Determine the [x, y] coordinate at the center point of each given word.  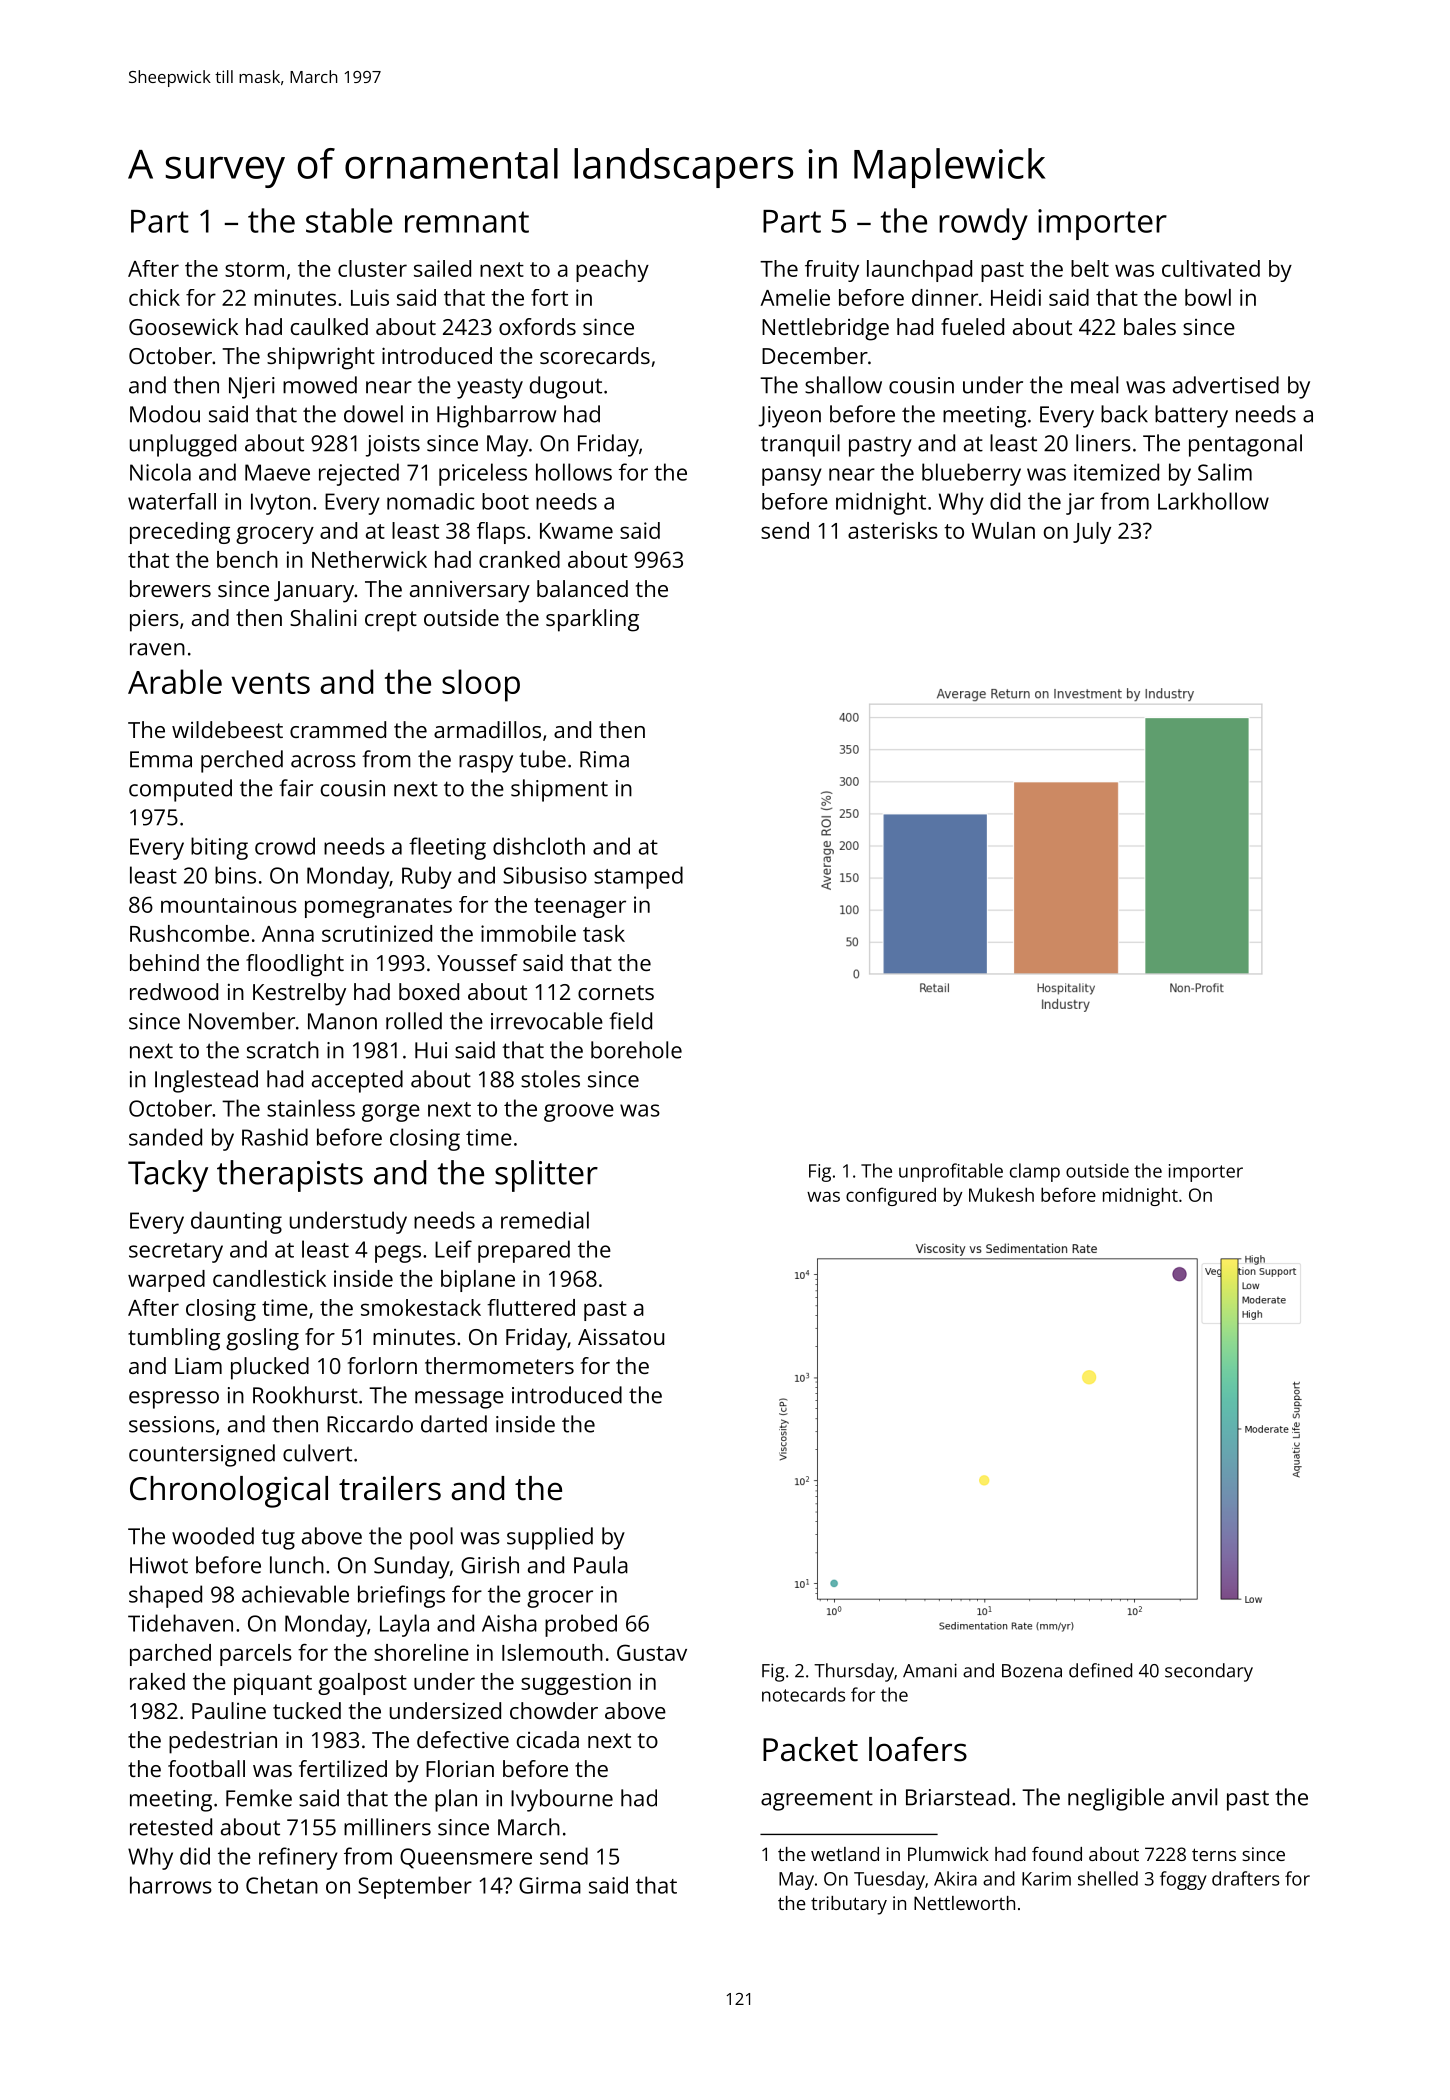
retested [171, 1827]
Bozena [1032, 1671]
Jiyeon [789, 417]
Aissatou [621, 1337]
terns [1214, 1854]
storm [254, 269]
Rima [604, 759]
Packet [810, 1749]
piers [154, 620]
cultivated [1211, 268]
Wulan [1003, 530]
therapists [290, 1176]
